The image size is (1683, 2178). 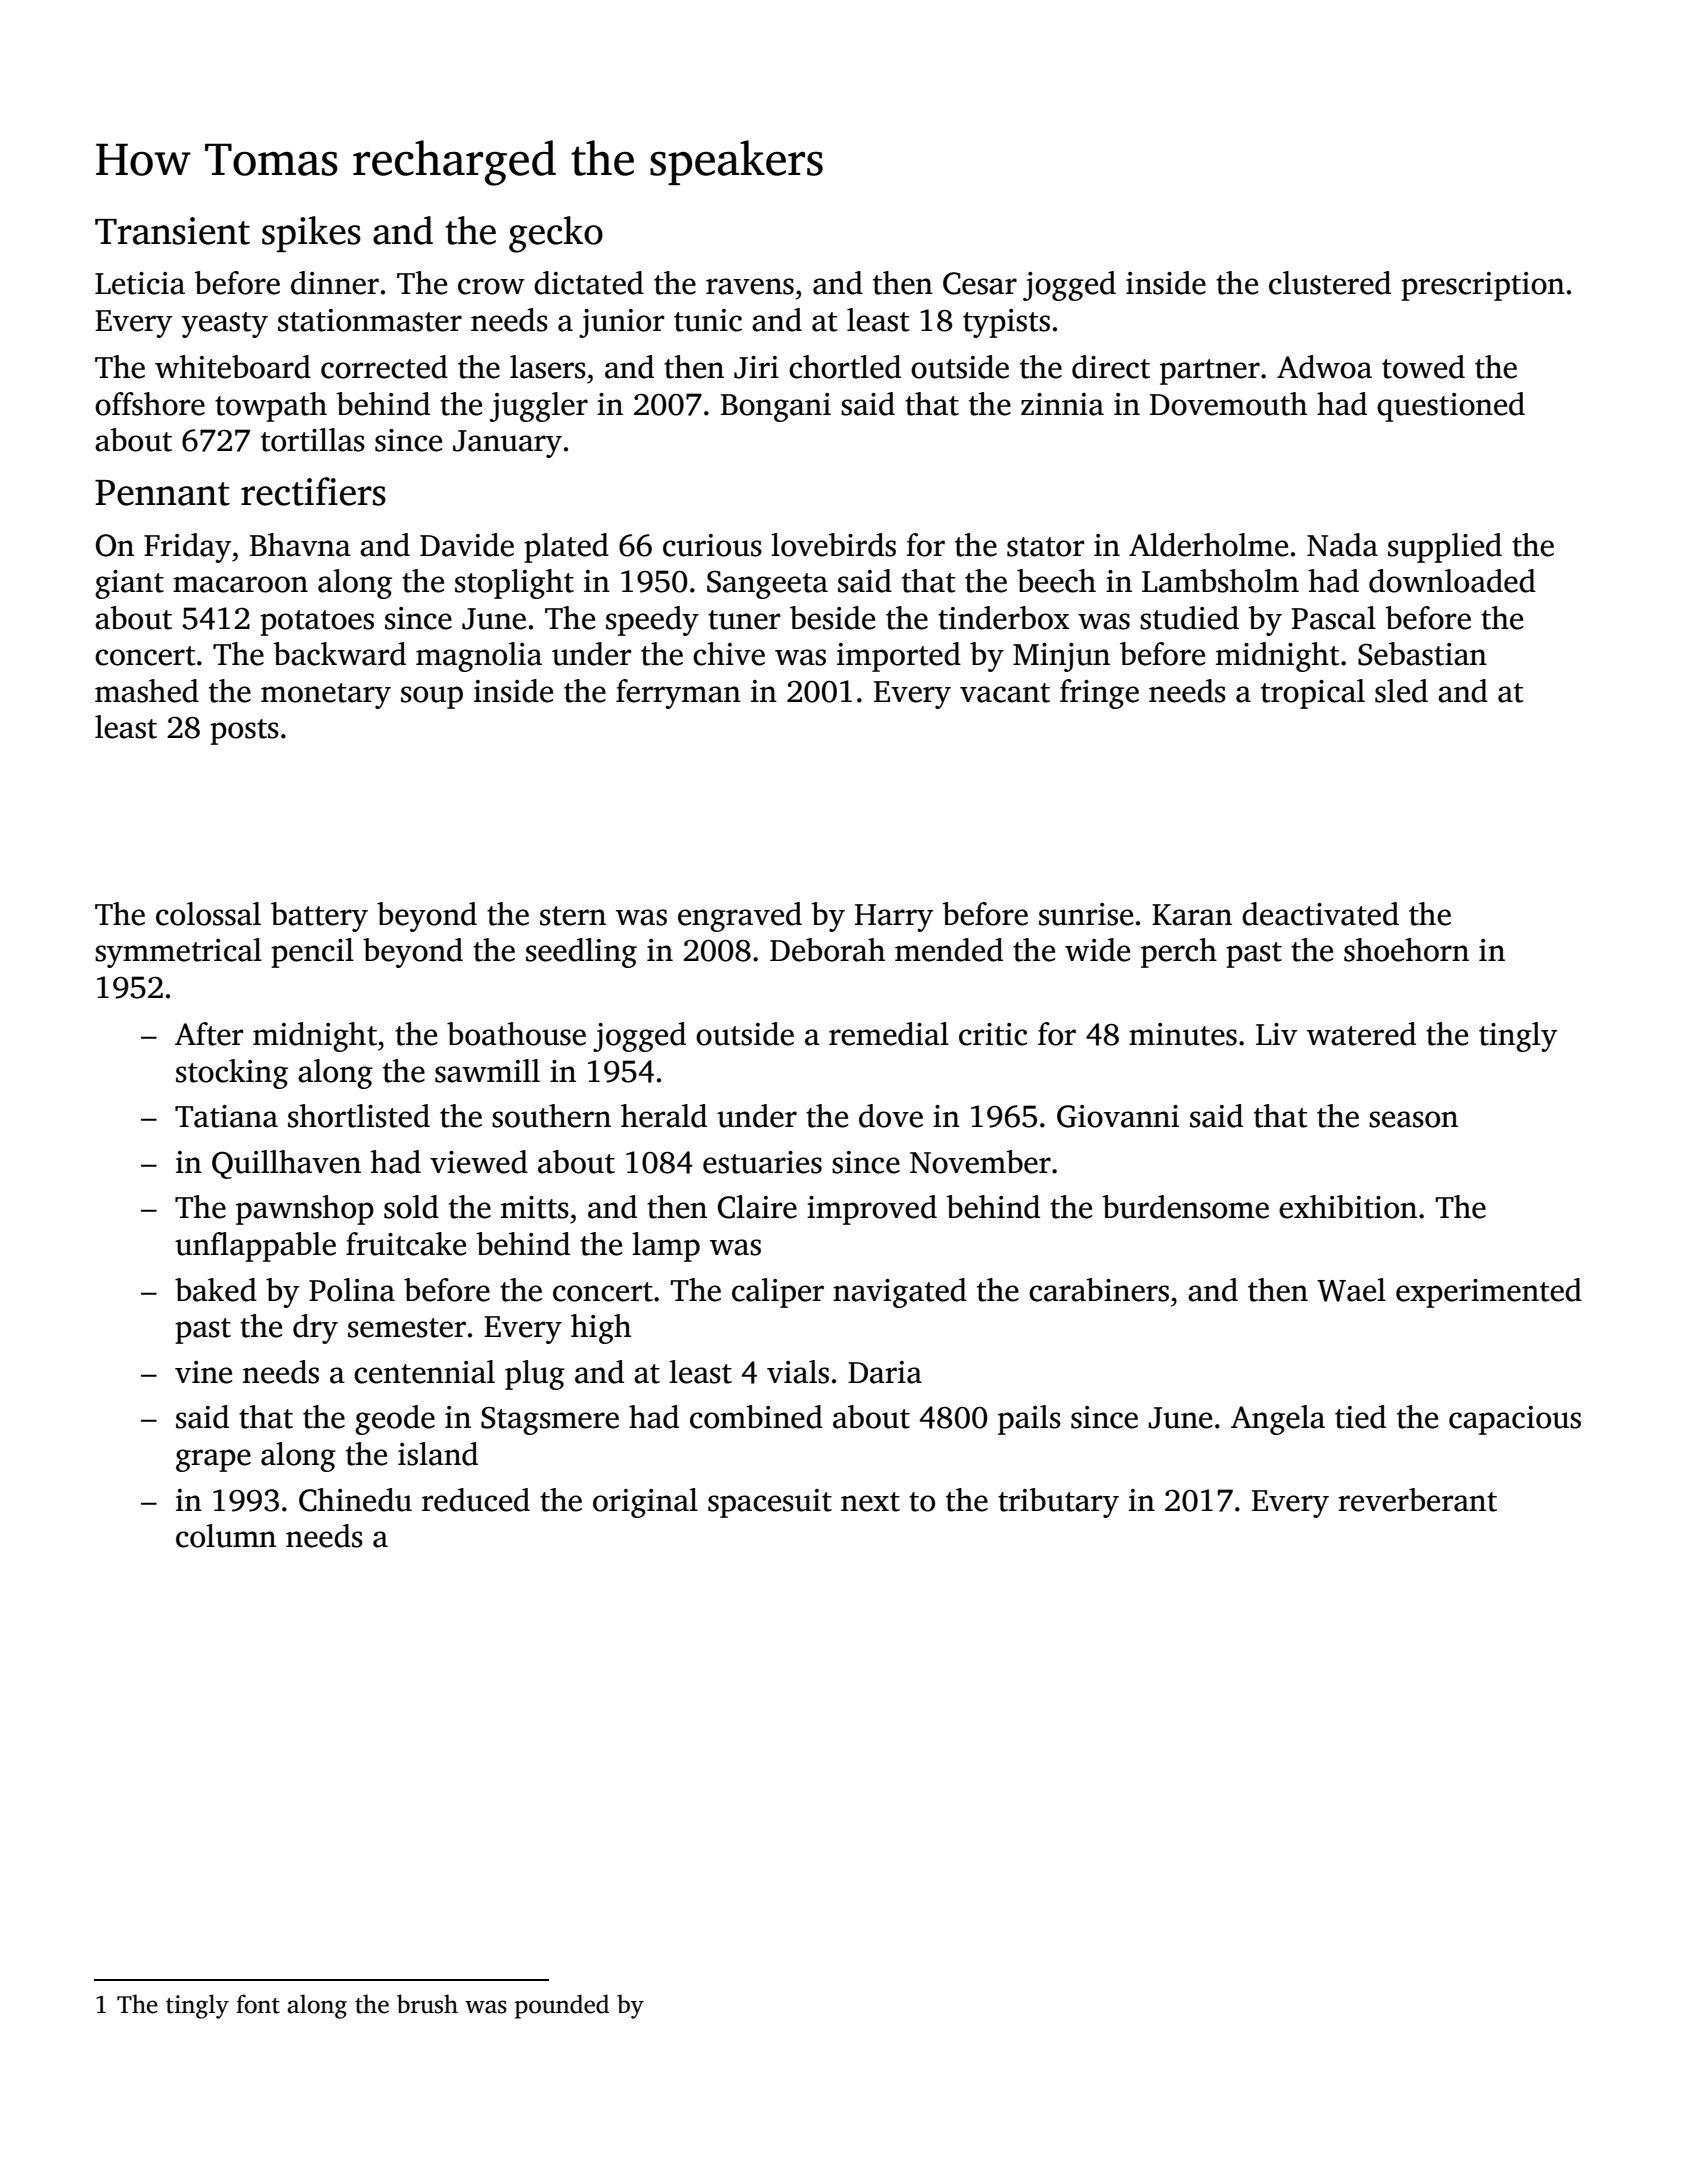 I want to click on pencil, so click(x=312, y=953).
